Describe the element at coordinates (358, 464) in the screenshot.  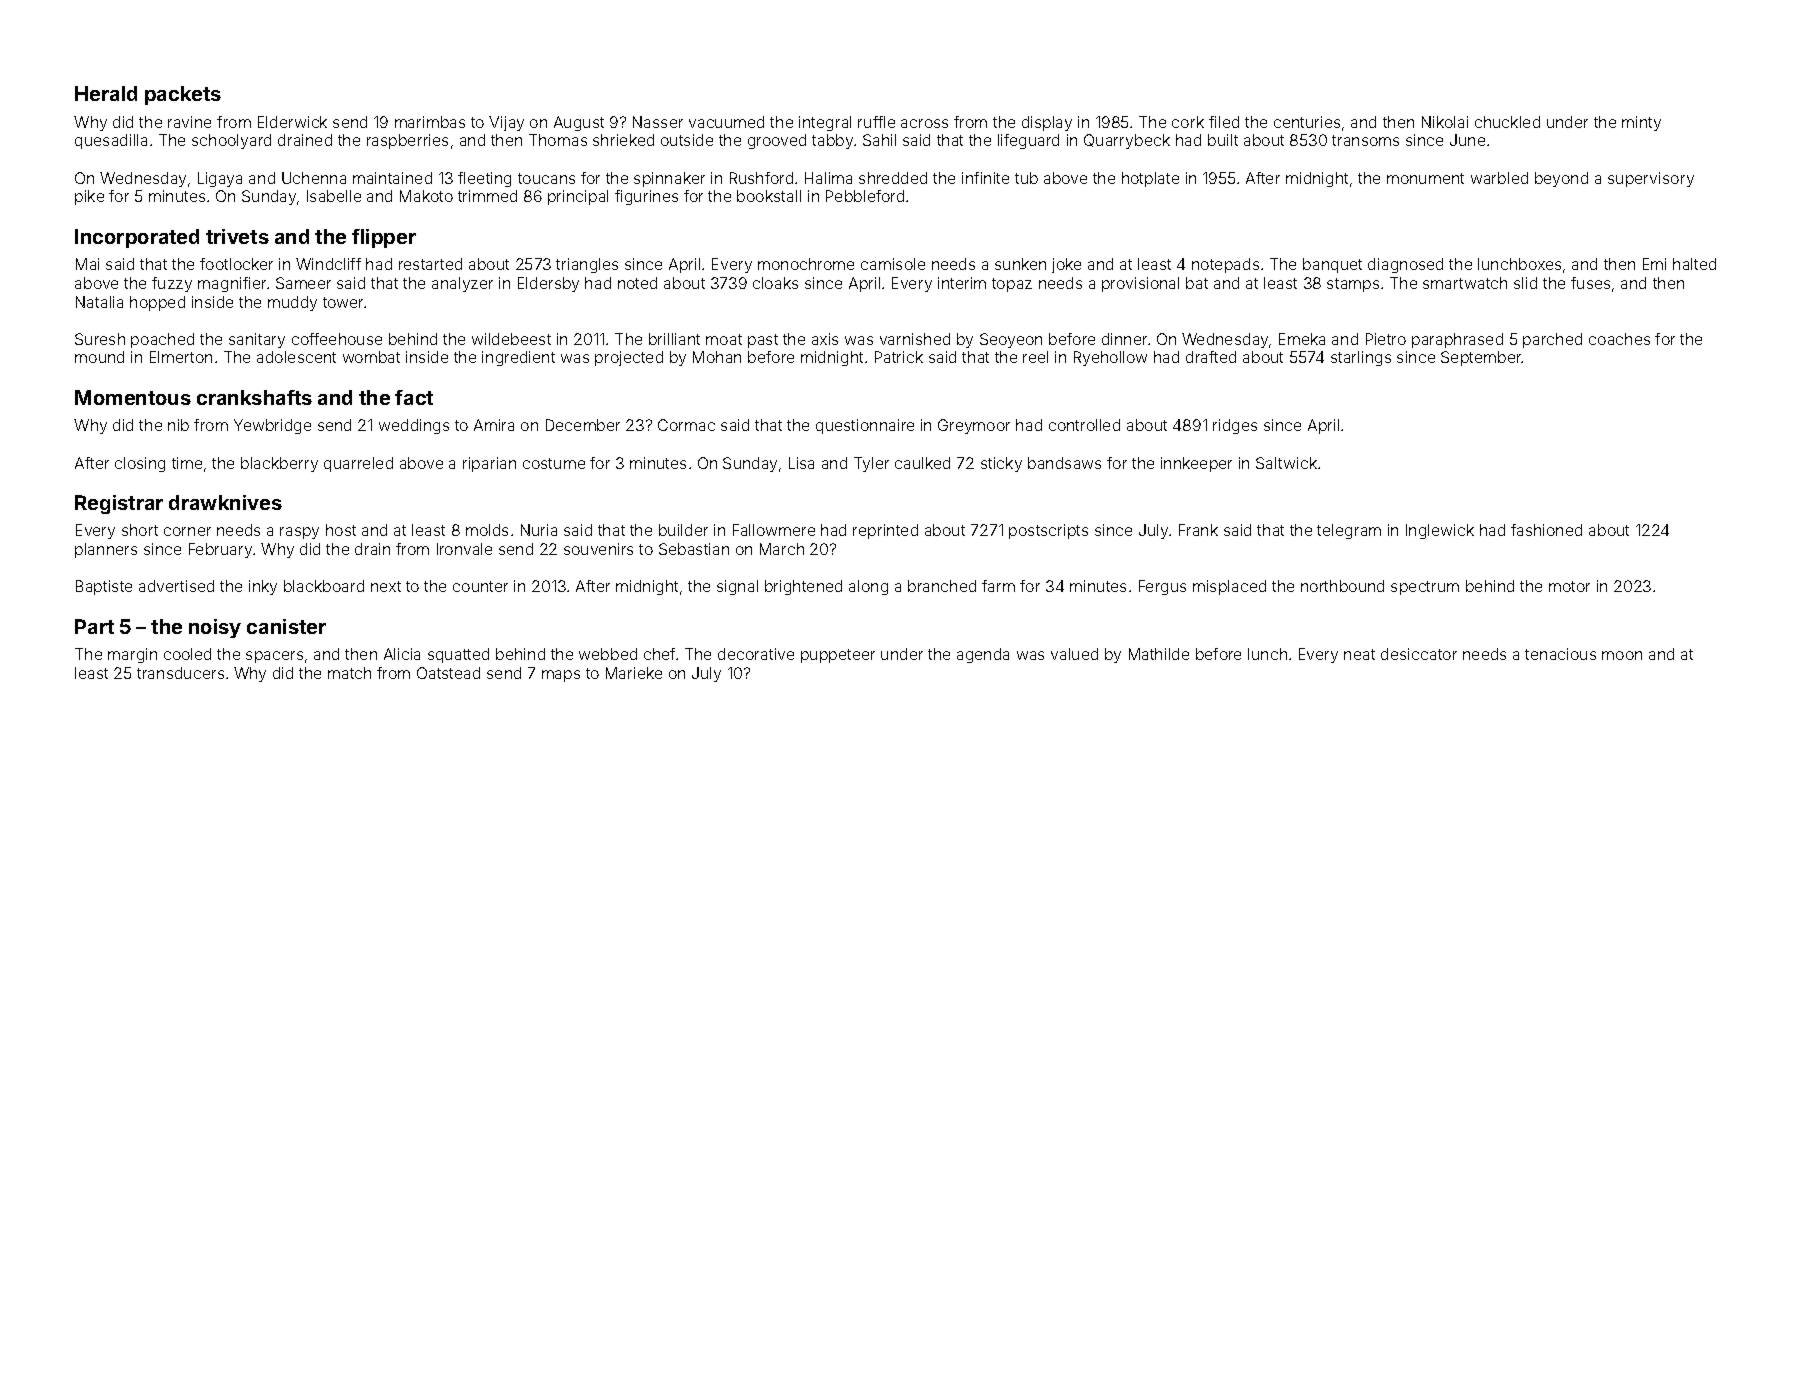
I see `quarreled` at that location.
